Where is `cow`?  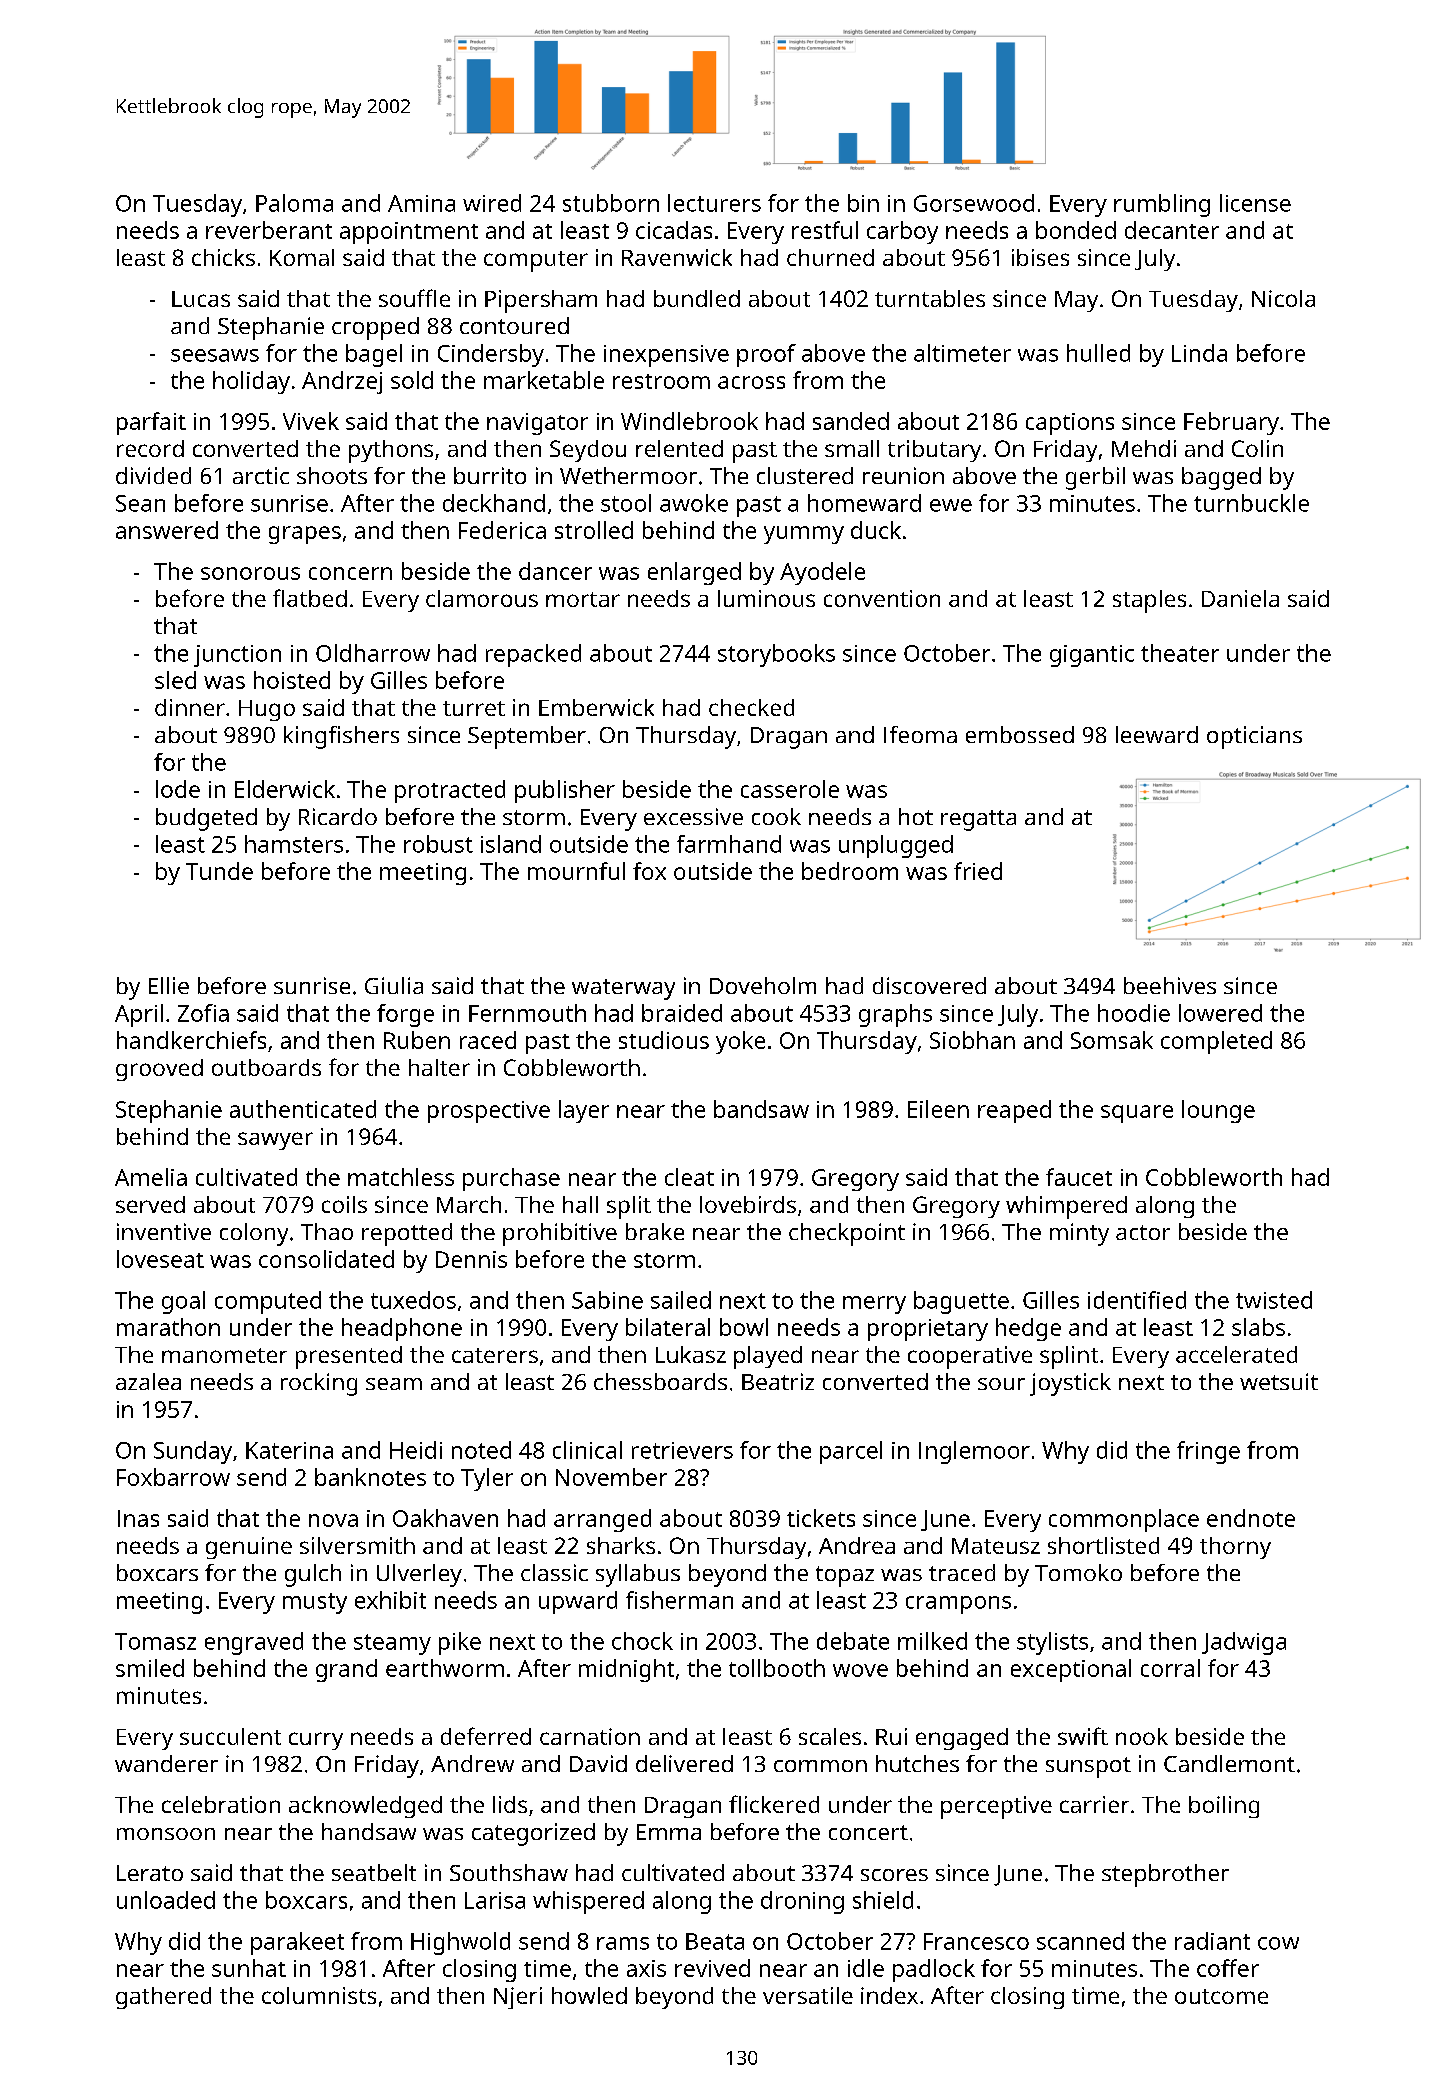
cow is located at coordinates (1278, 1943).
